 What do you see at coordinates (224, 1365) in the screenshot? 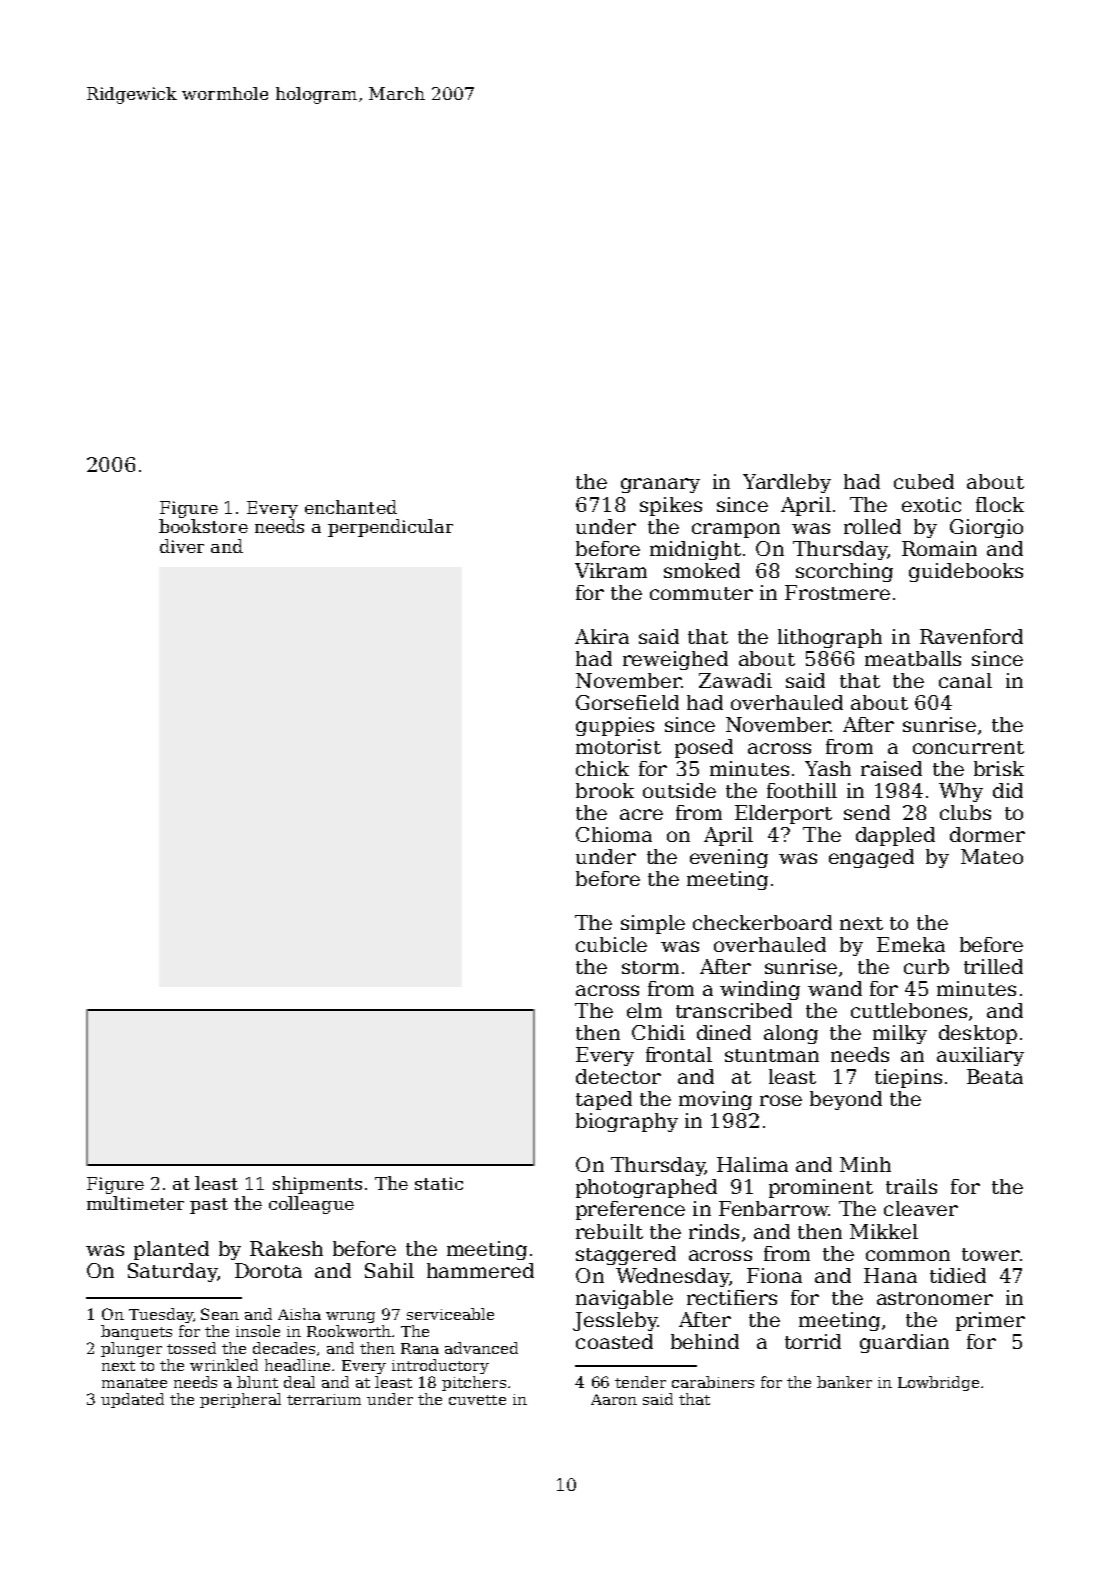
I see `wrinkled` at bounding box center [224, 1365].
